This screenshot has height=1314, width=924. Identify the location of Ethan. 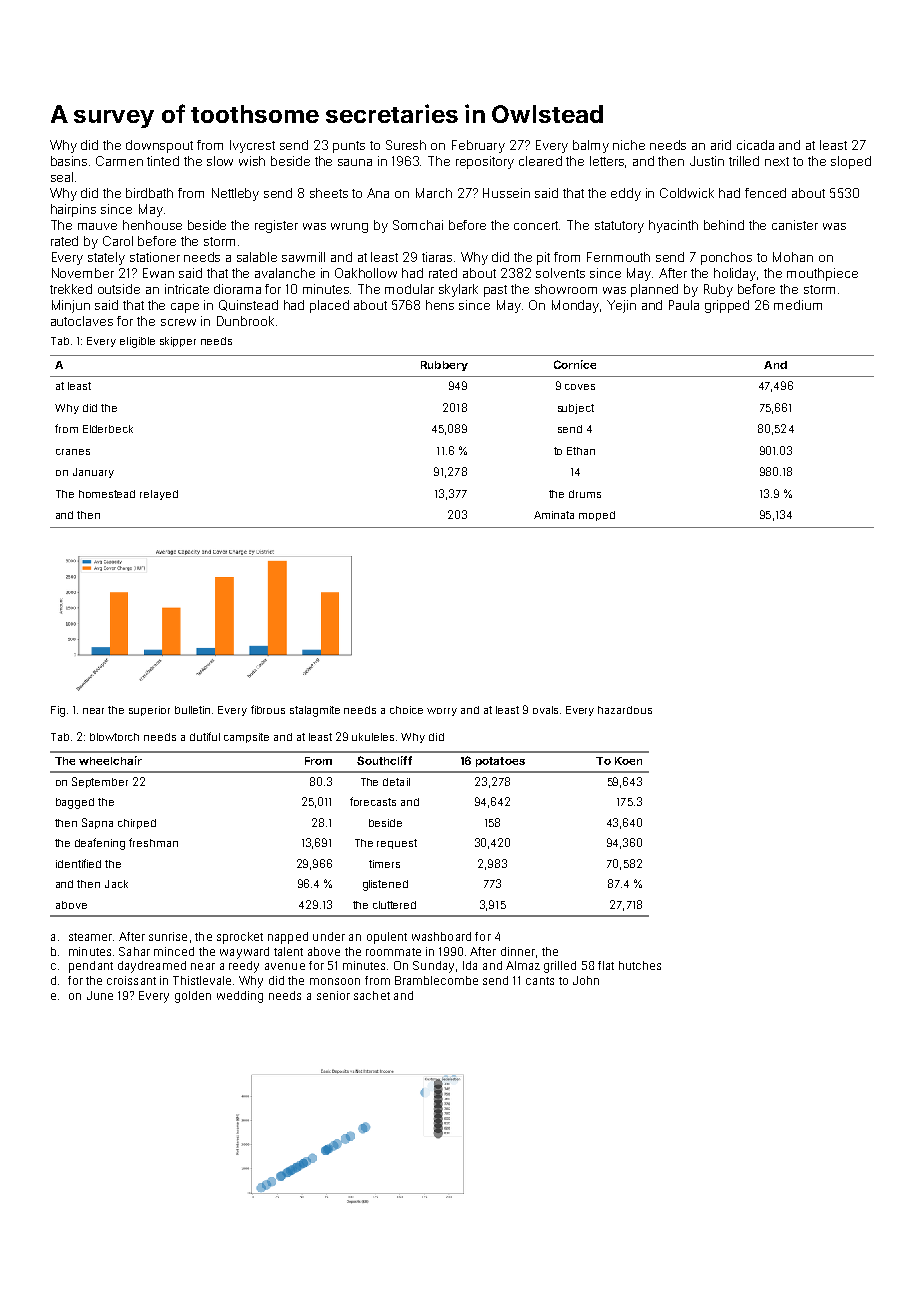
(581, 451).
